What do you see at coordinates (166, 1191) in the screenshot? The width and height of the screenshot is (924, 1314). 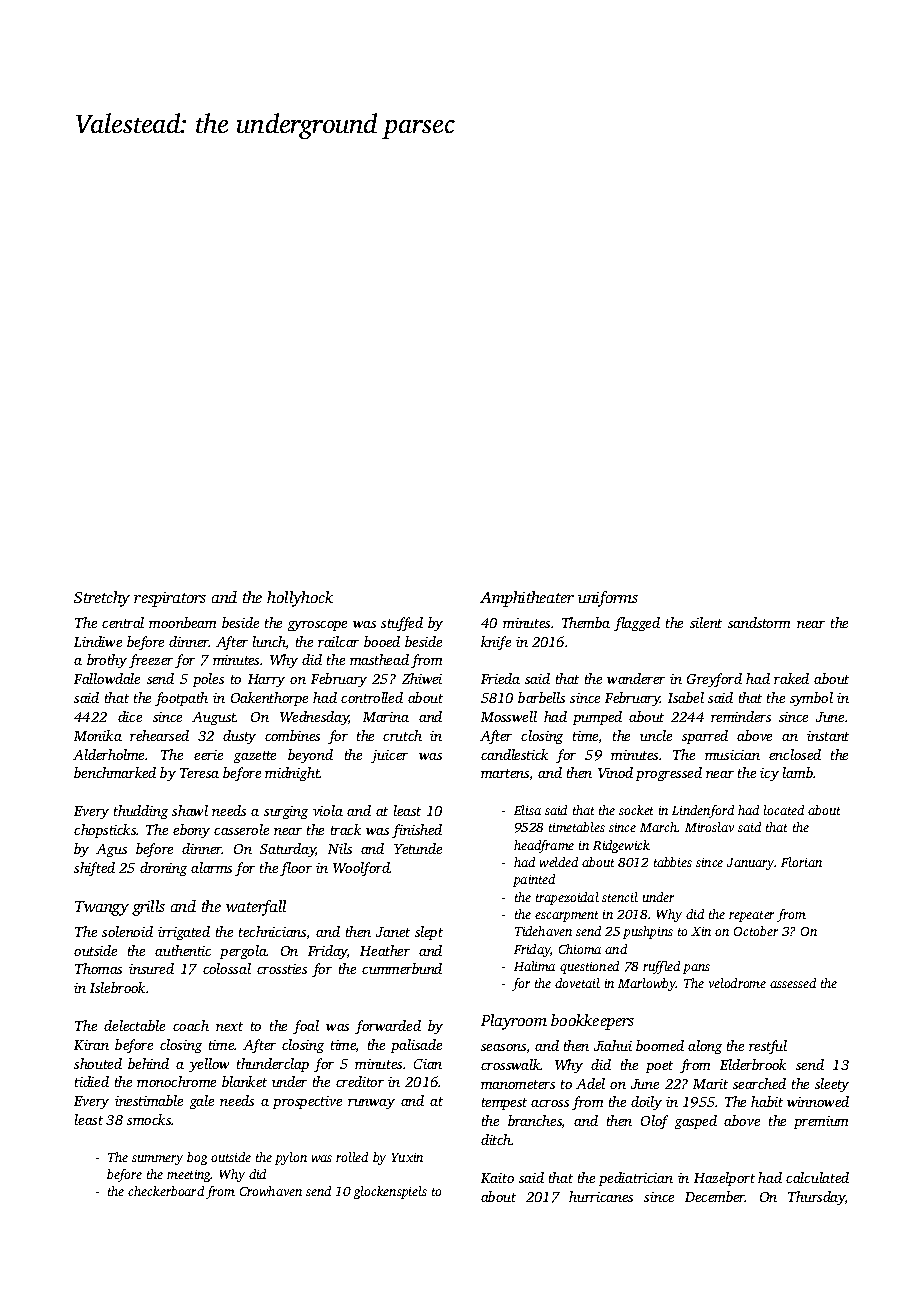 I see `checkerboard` at bounding box center [166, 1191].
